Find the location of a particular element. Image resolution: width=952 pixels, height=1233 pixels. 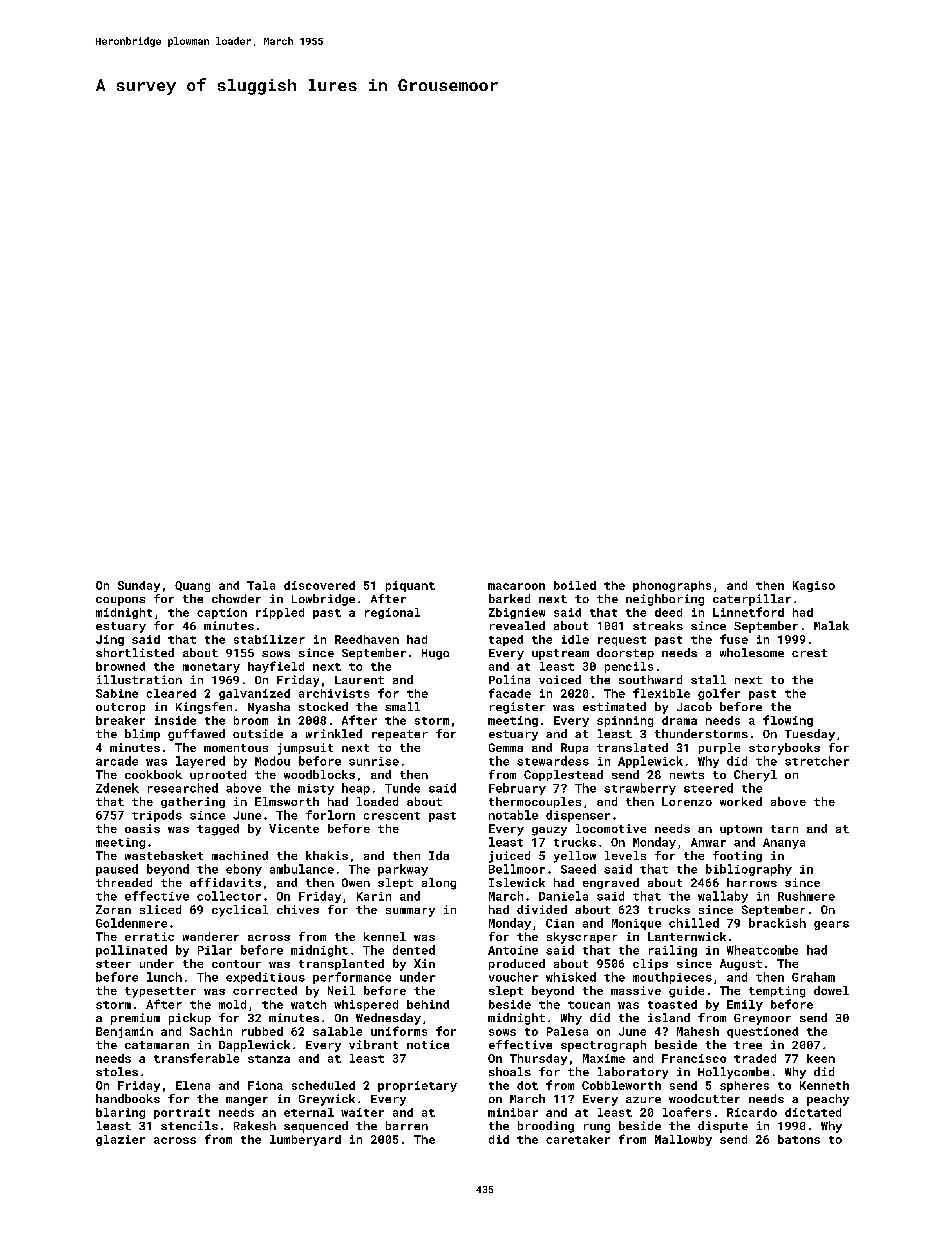

batons is located at coordinates (799, 1139).
